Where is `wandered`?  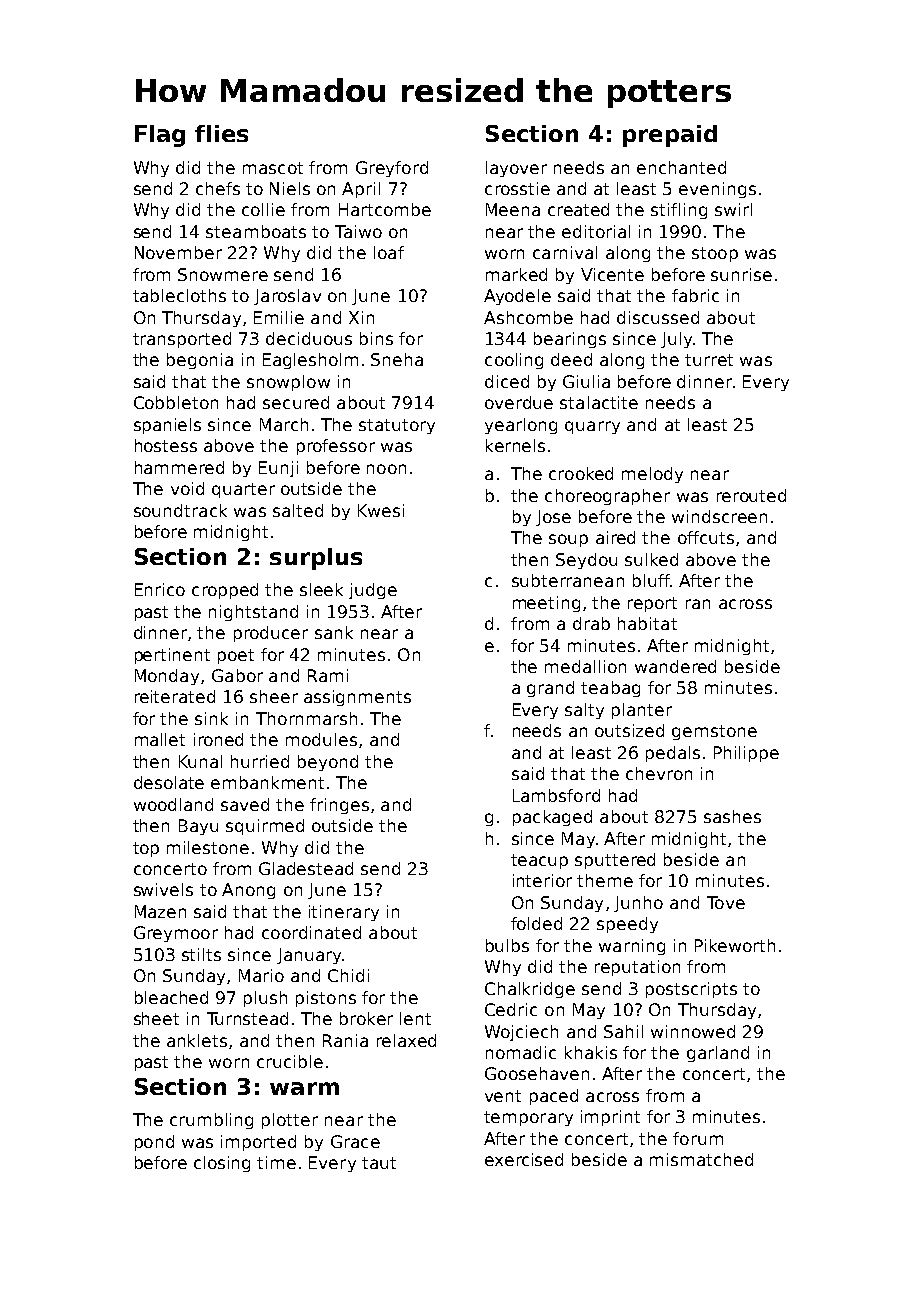 wandered is located at coordinates (675, 666).
